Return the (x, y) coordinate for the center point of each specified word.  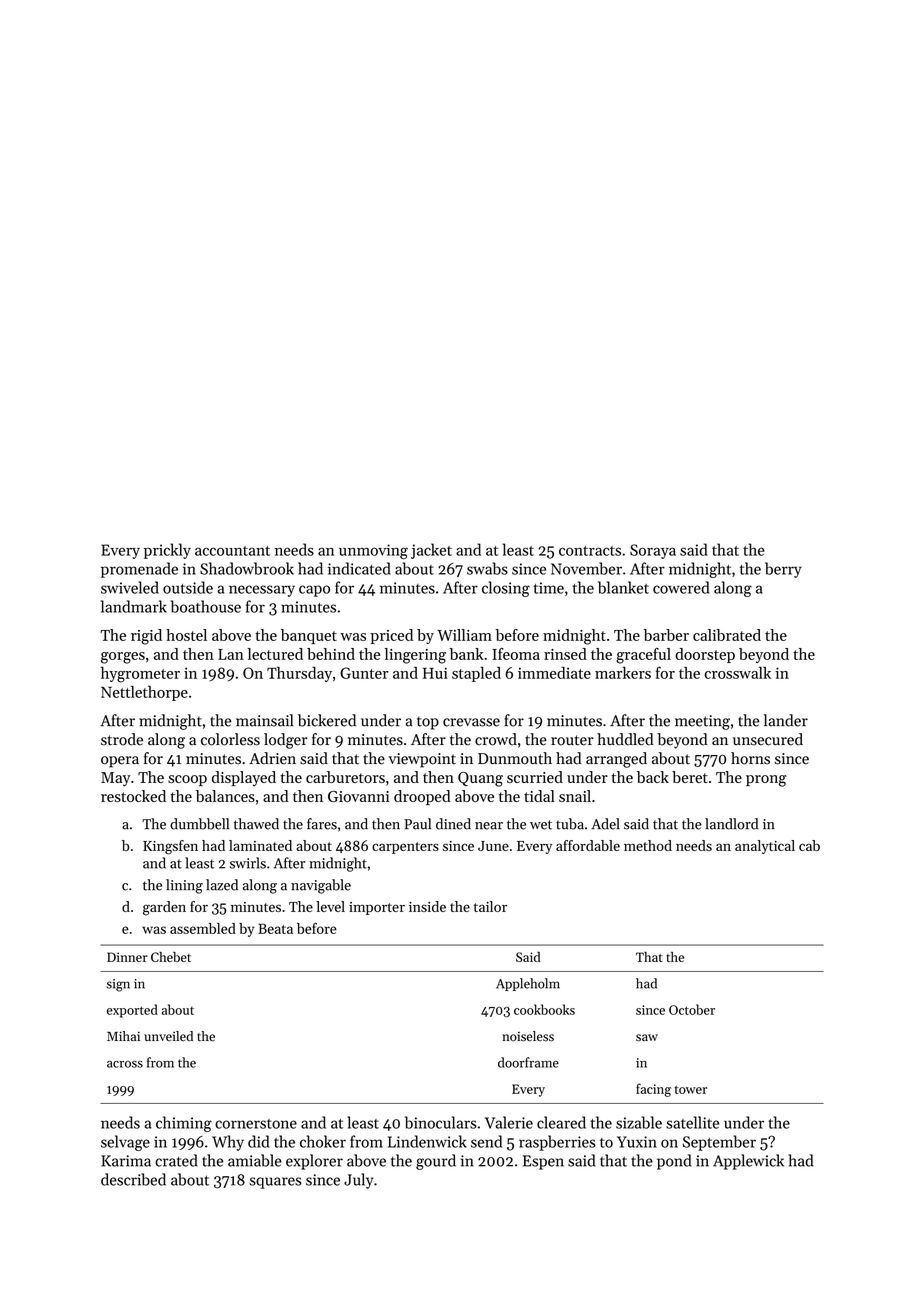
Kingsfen (170, 847)
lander (786, 720)
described (133, 1179)
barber (666, 635)
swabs (487, 568)
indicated (359, 568)
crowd (496, 739)
